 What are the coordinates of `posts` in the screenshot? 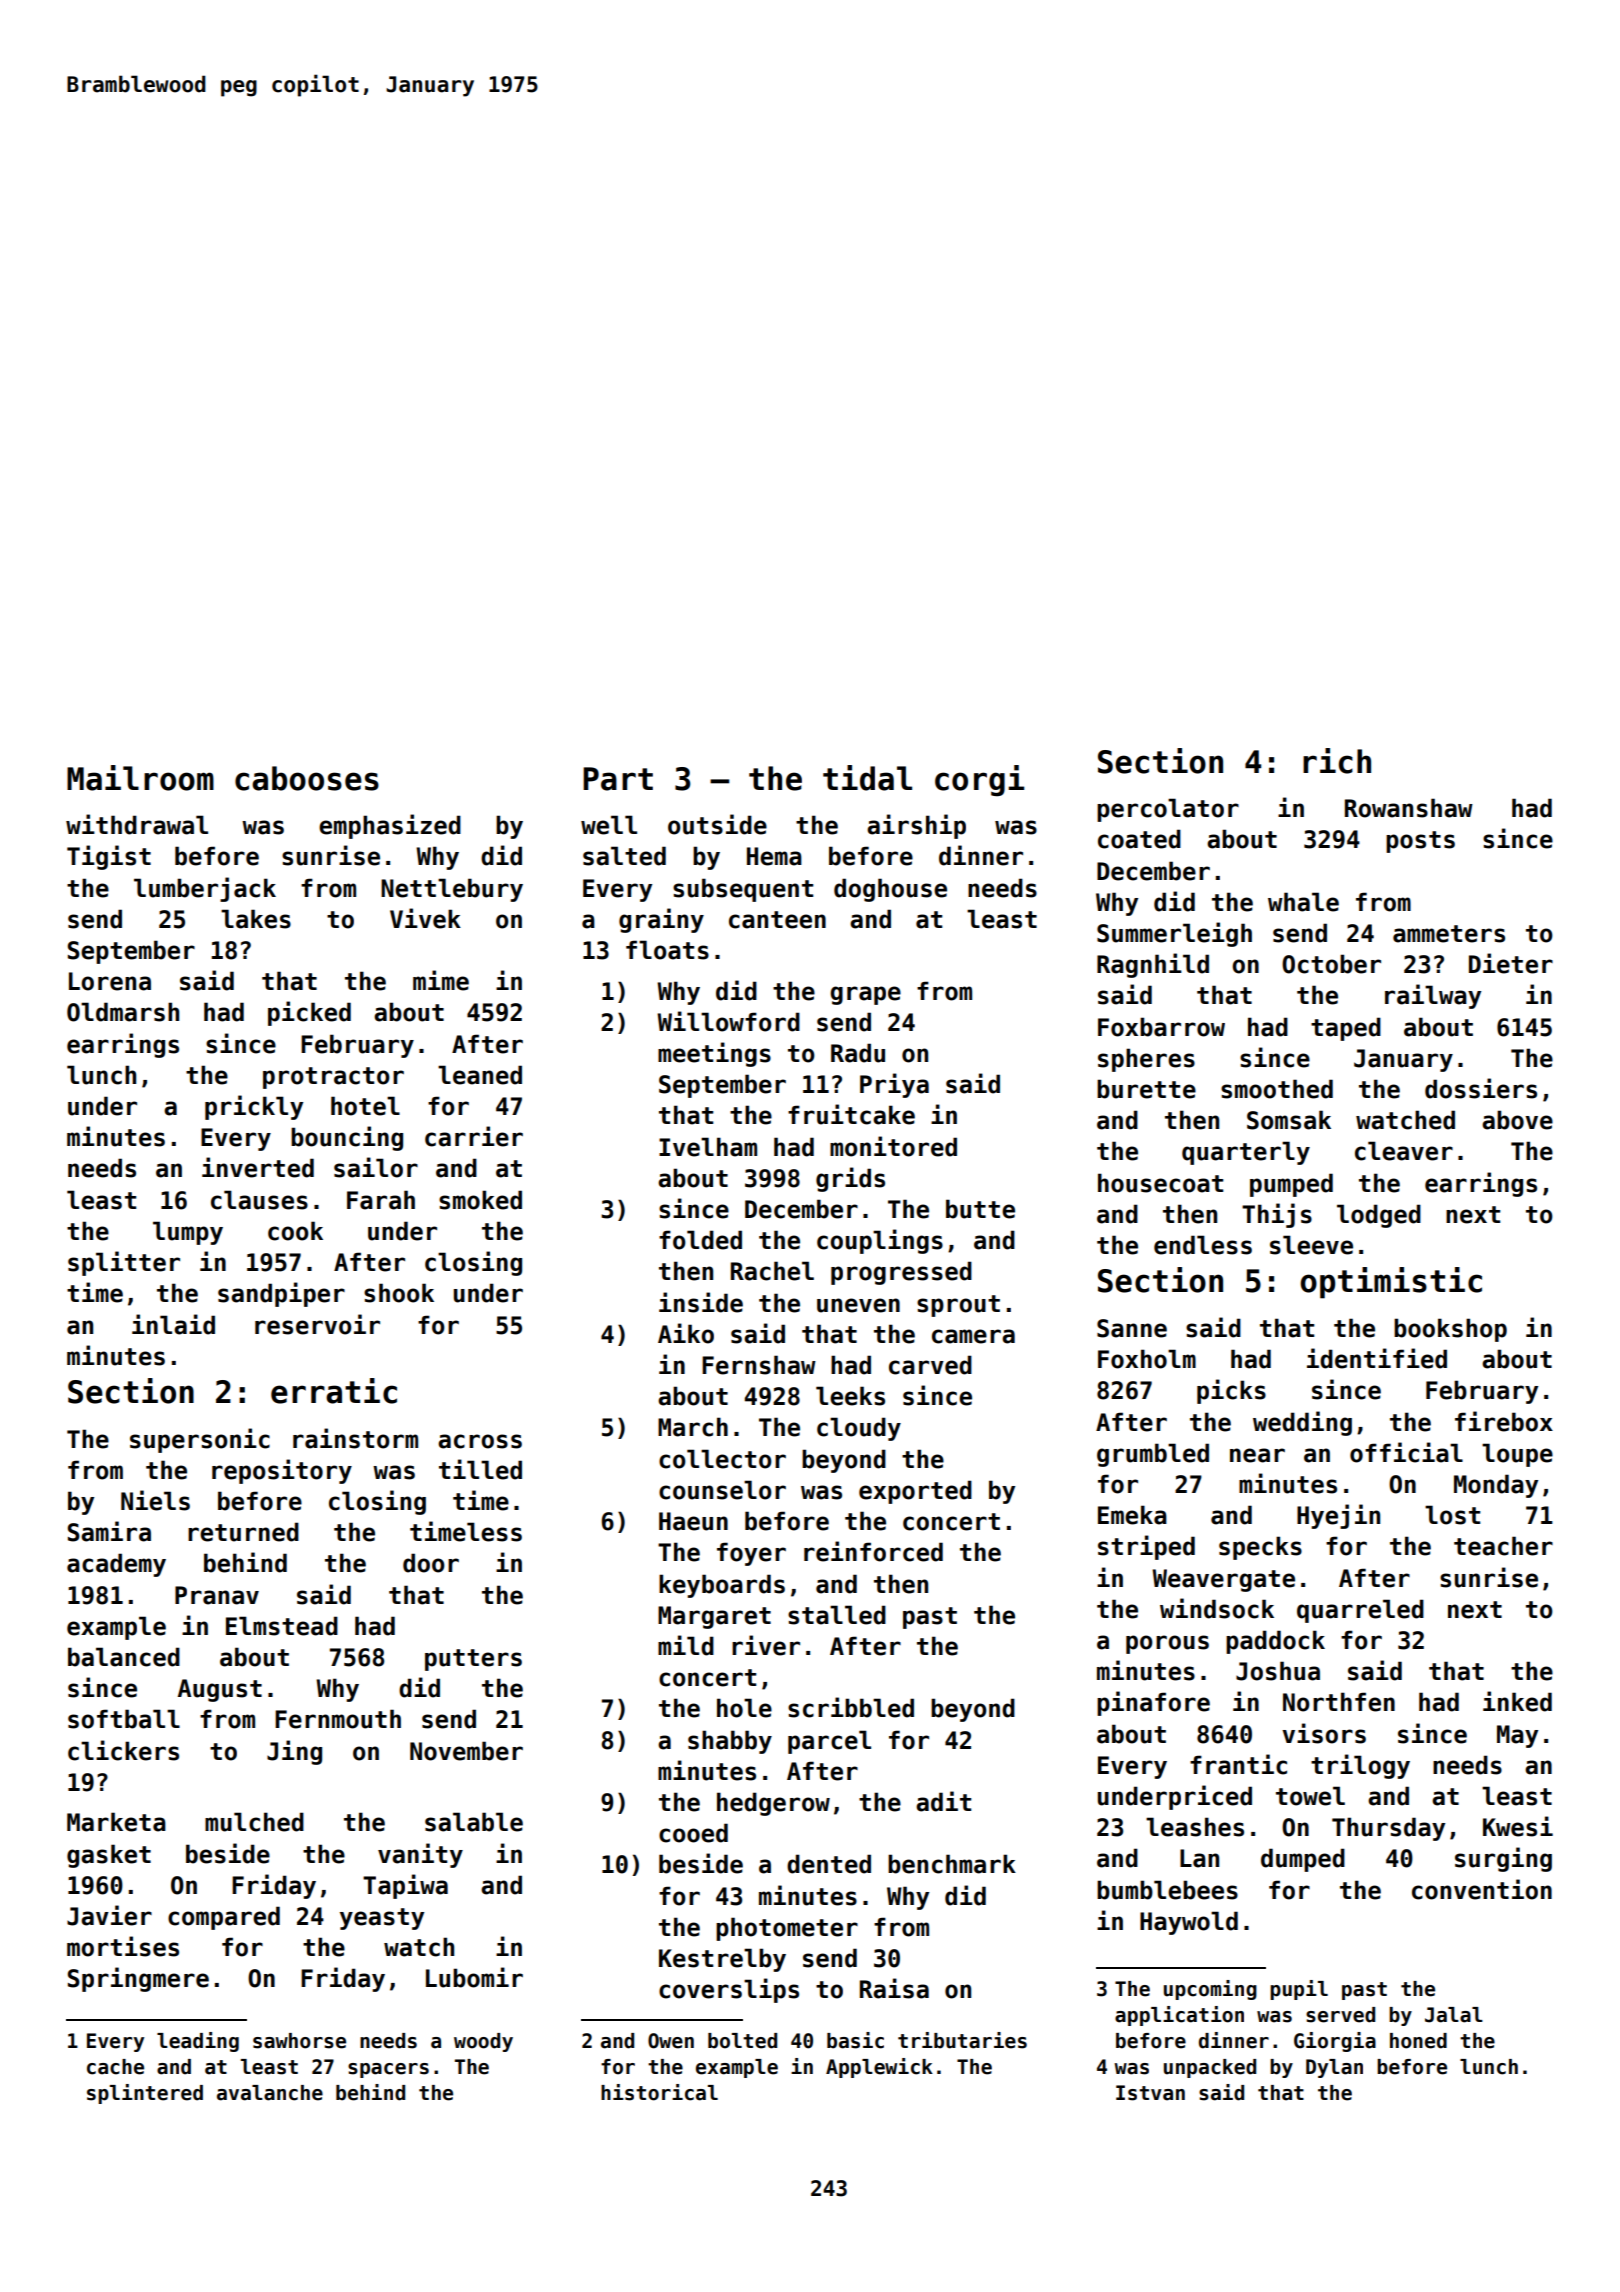 It's located at (1420, 842).
